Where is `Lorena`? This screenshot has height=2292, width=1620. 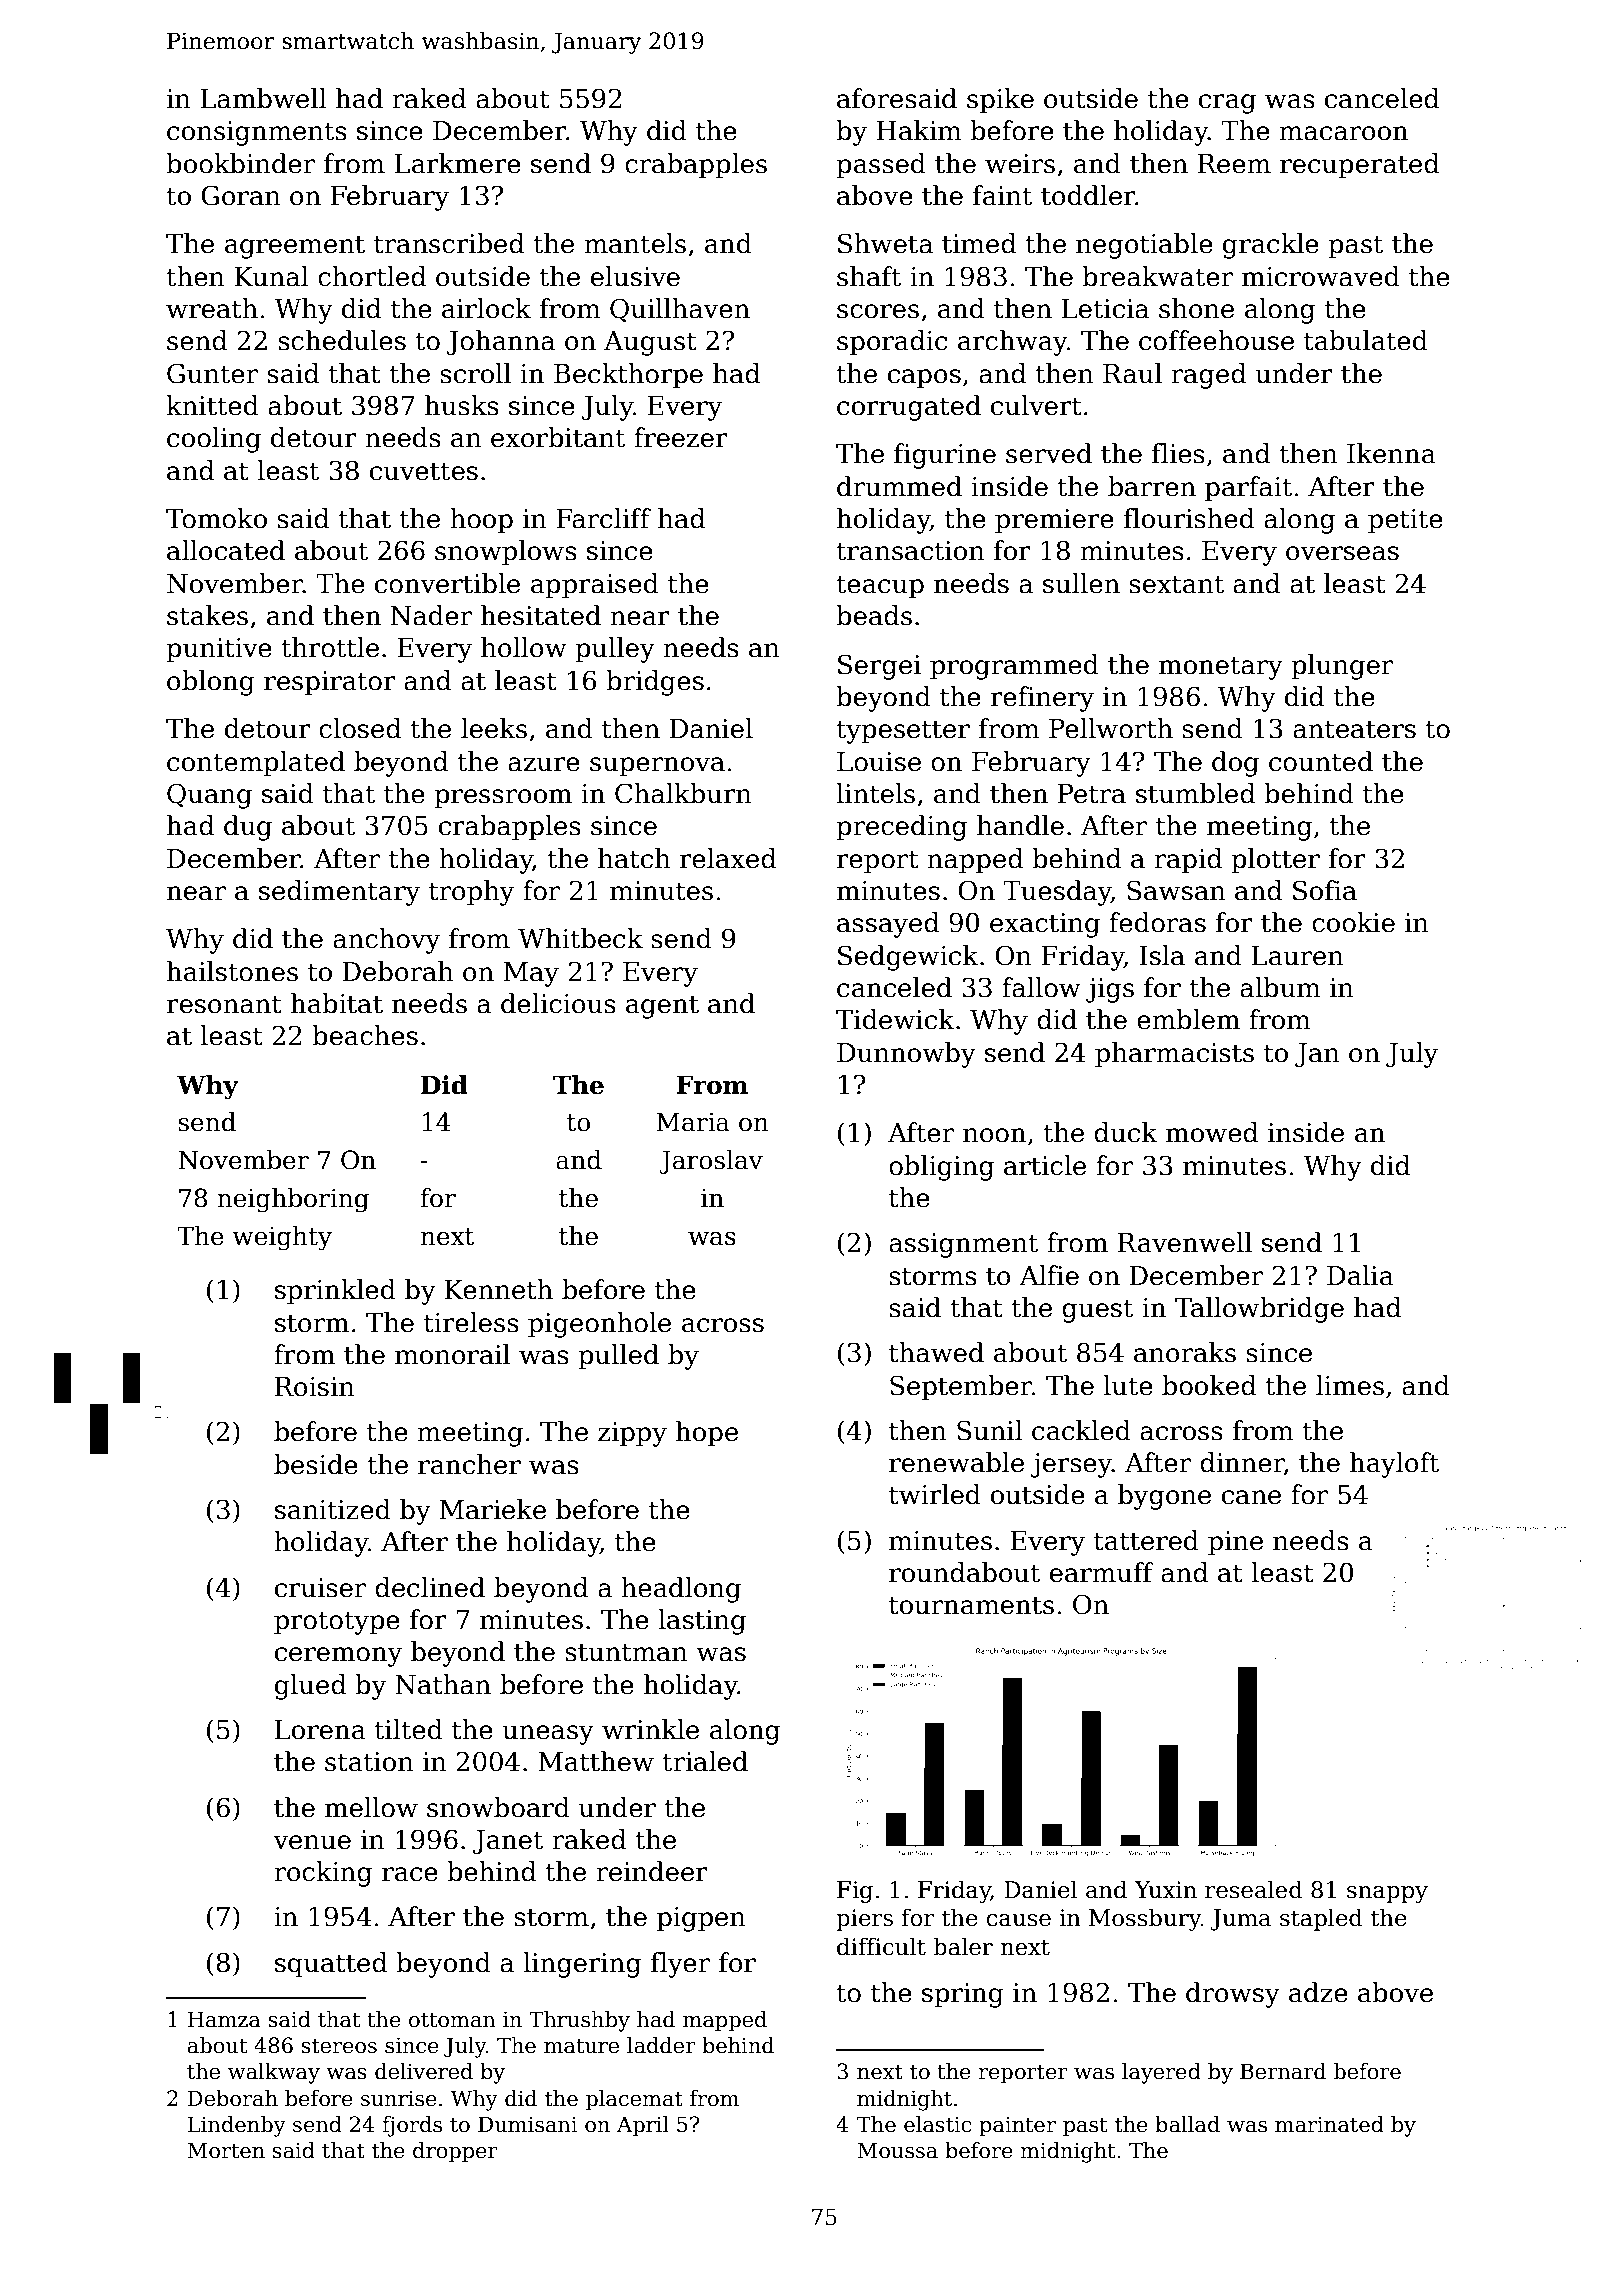
Lorena is located at coordinates (320, 1730).
